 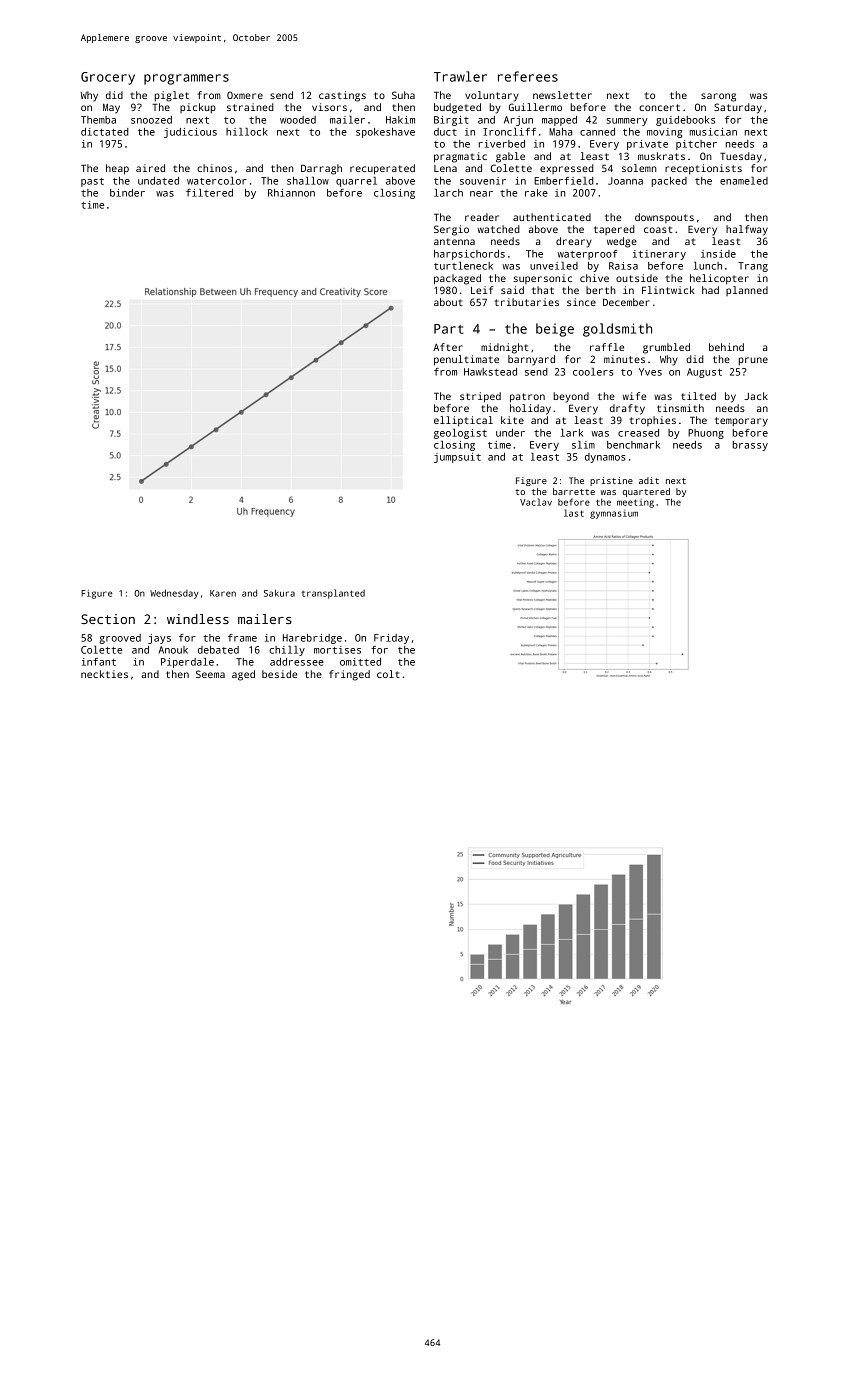 I want to click on elliptical, so click(x=463, y=421).
